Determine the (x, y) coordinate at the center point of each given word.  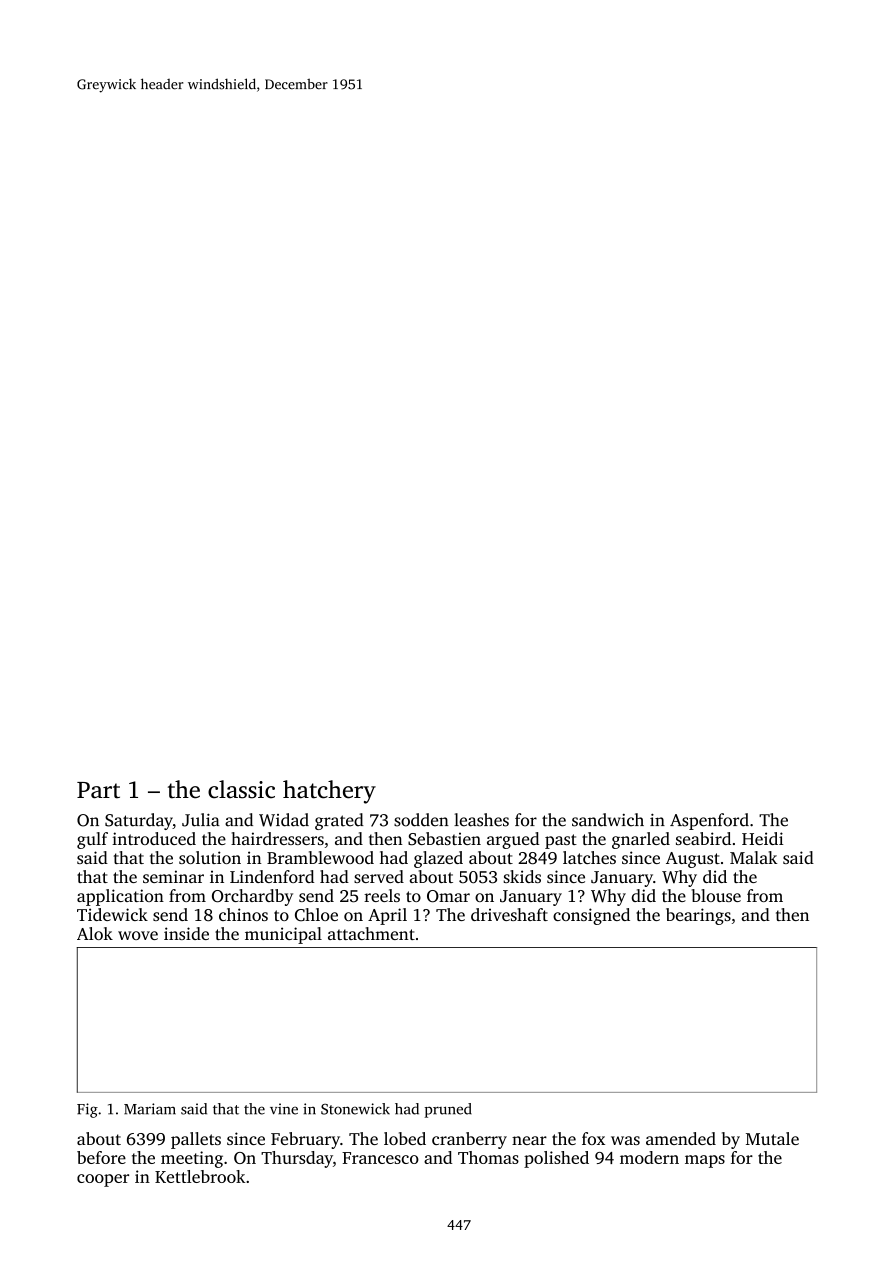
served (379, 876)
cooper (103, 1180)
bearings (698, 916)
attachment (371, 933)
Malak (753, 857)
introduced (154, 838)
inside (186, 933)
